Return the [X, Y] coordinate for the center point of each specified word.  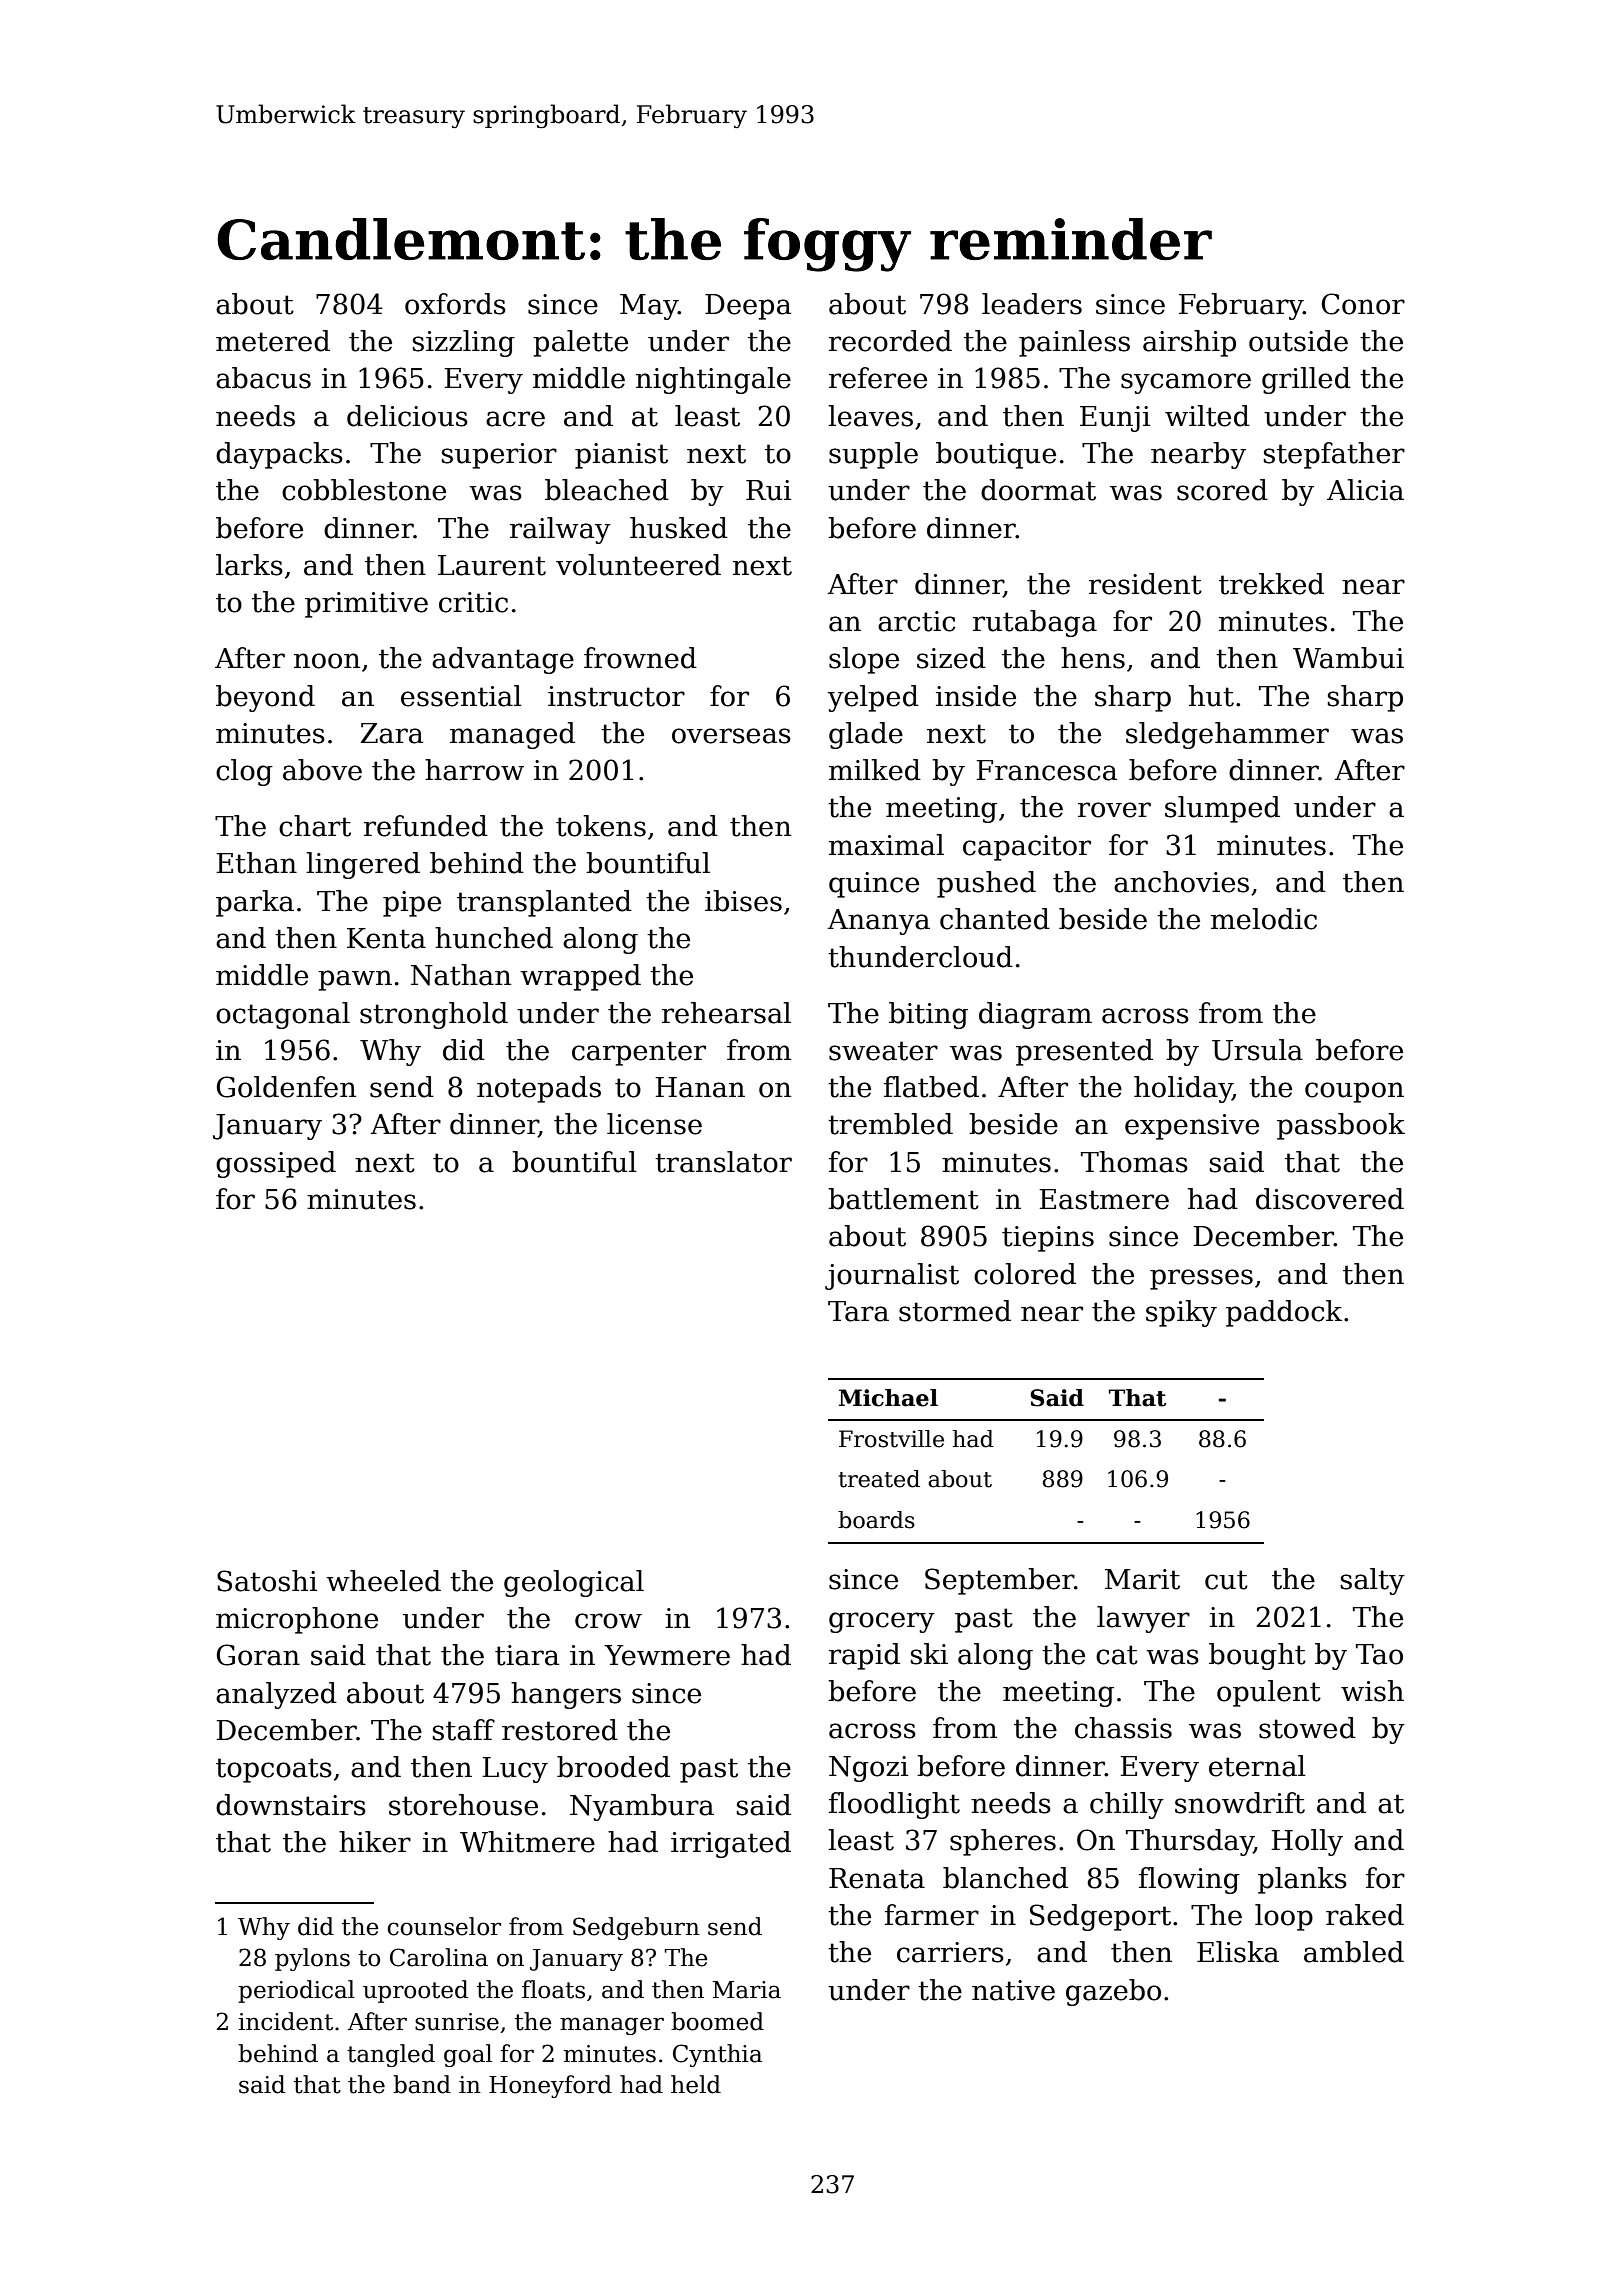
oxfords [455, 304]
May [649, 307]
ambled [1354, 1952]
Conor [1363, 304]
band [422, 2084]
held [696, 2084]
